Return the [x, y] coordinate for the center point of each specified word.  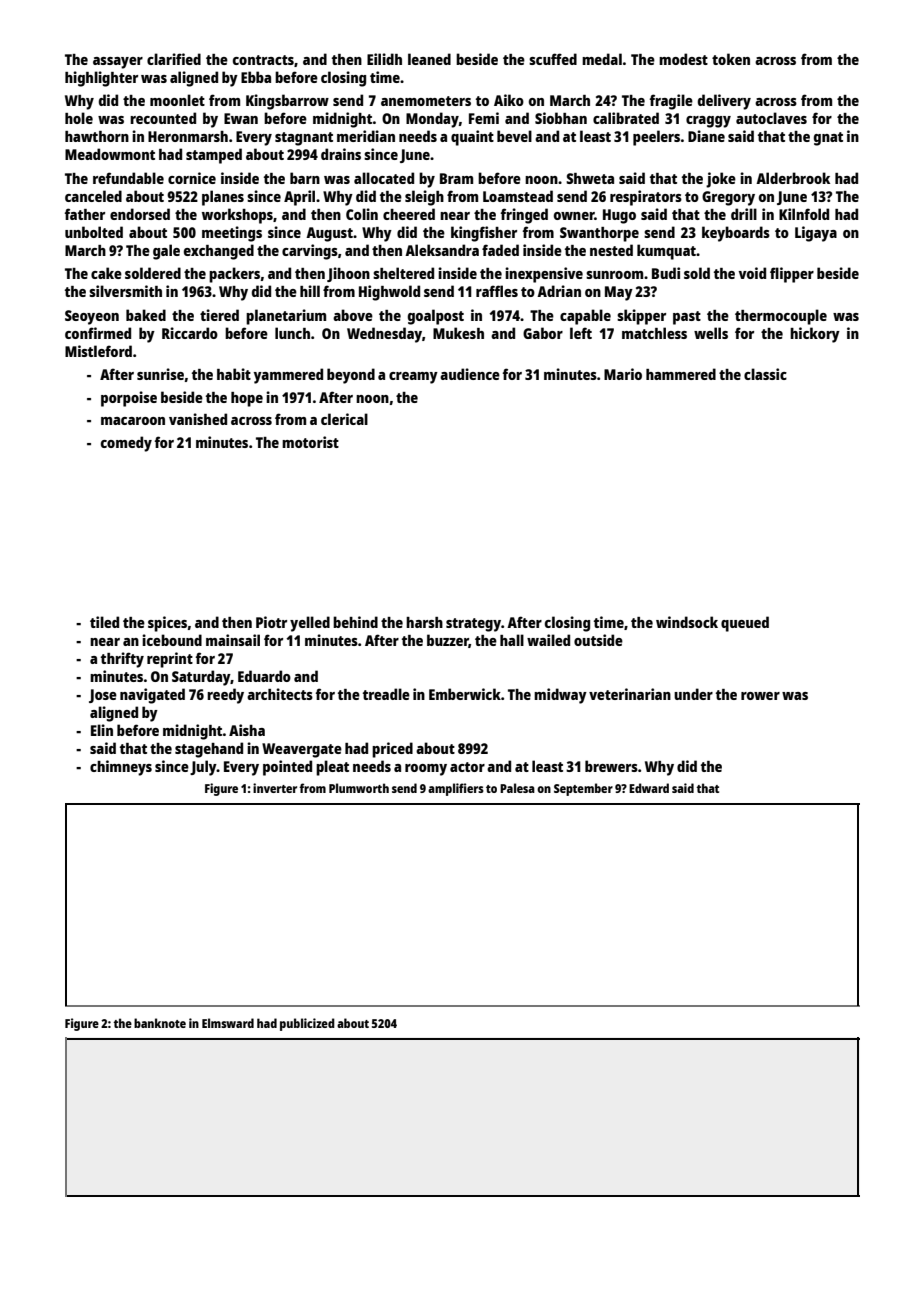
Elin [102, 730]
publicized [307, 1024]
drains [341, 154]
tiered [219, 315]
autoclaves [771, 118]
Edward [649, 788]
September [583, 789]
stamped [214, 156]
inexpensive [544, 275]
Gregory [728, 198]
